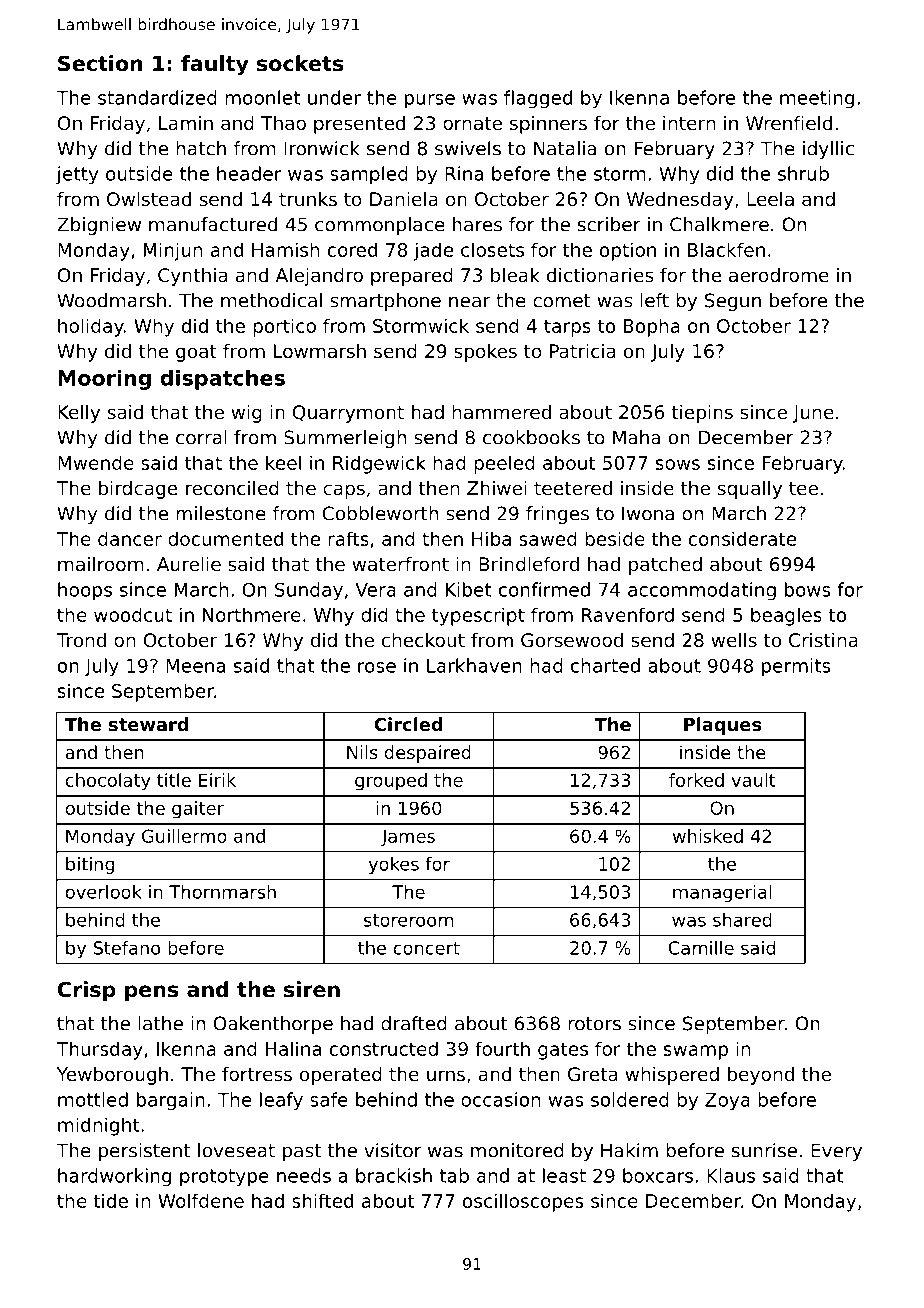 Image resolution: width=924 pixels, height=1308 pixels. Describe the element at coordinates (111, 1200) in the image. I see `tide` at that location.
